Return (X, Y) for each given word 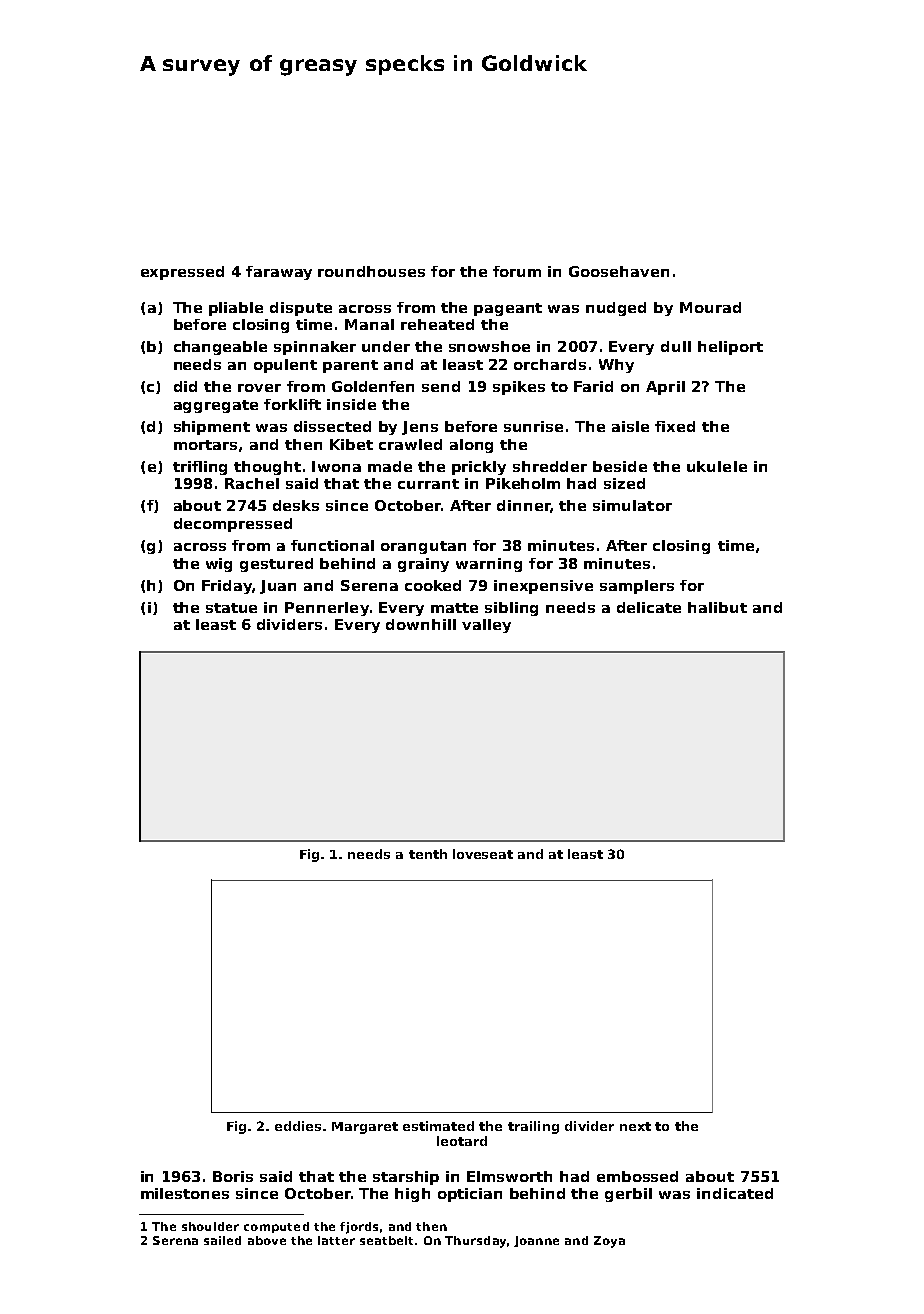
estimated (438, 1126)
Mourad (710, 307)
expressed (182, 273)
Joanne (536, 1241)
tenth (428, 854)
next (635, 1126)
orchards (550, 364)
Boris (233, 1176)
